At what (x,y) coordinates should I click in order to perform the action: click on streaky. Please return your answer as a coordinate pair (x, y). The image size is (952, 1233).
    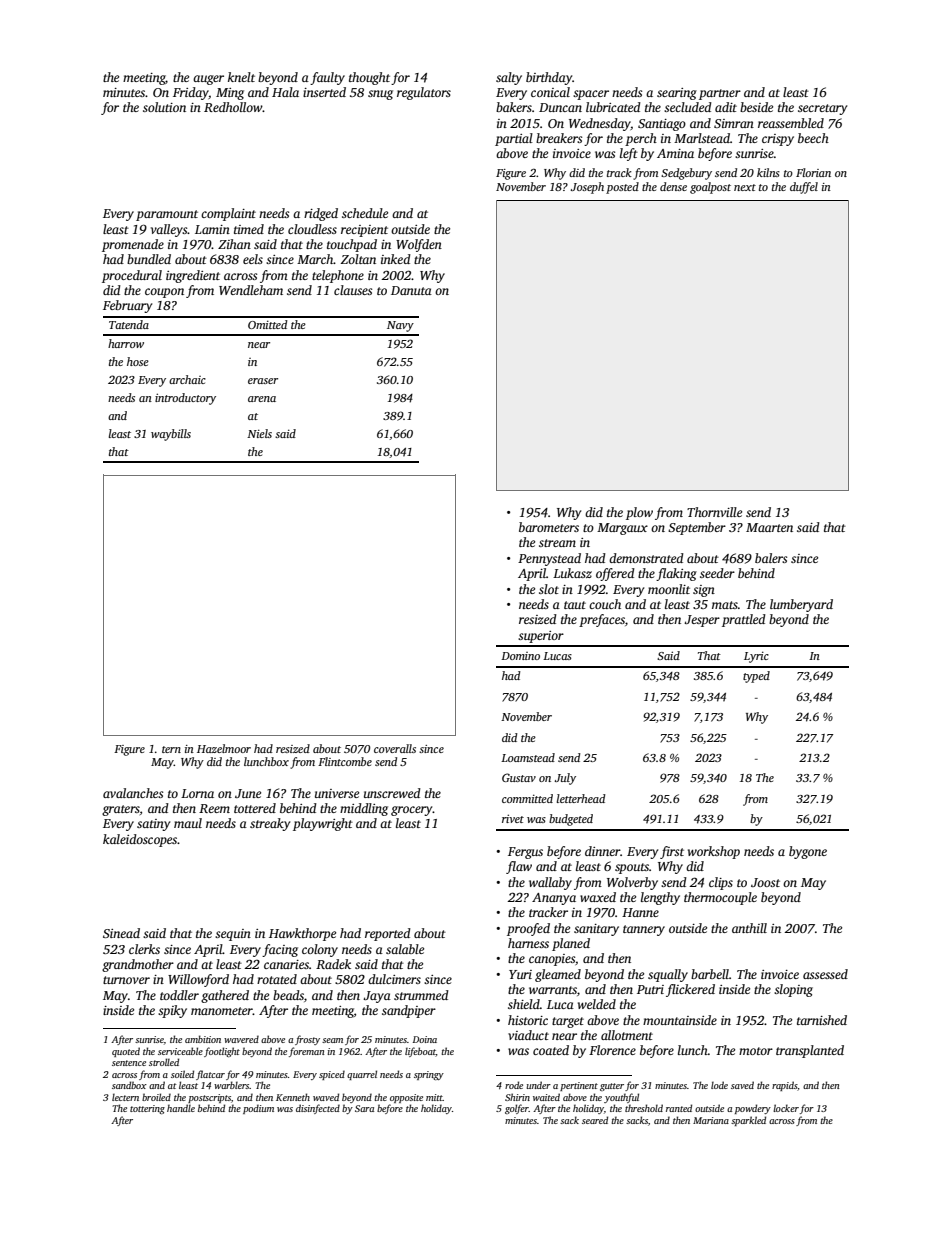
    Looking at the image, I should click on (270, 824).
